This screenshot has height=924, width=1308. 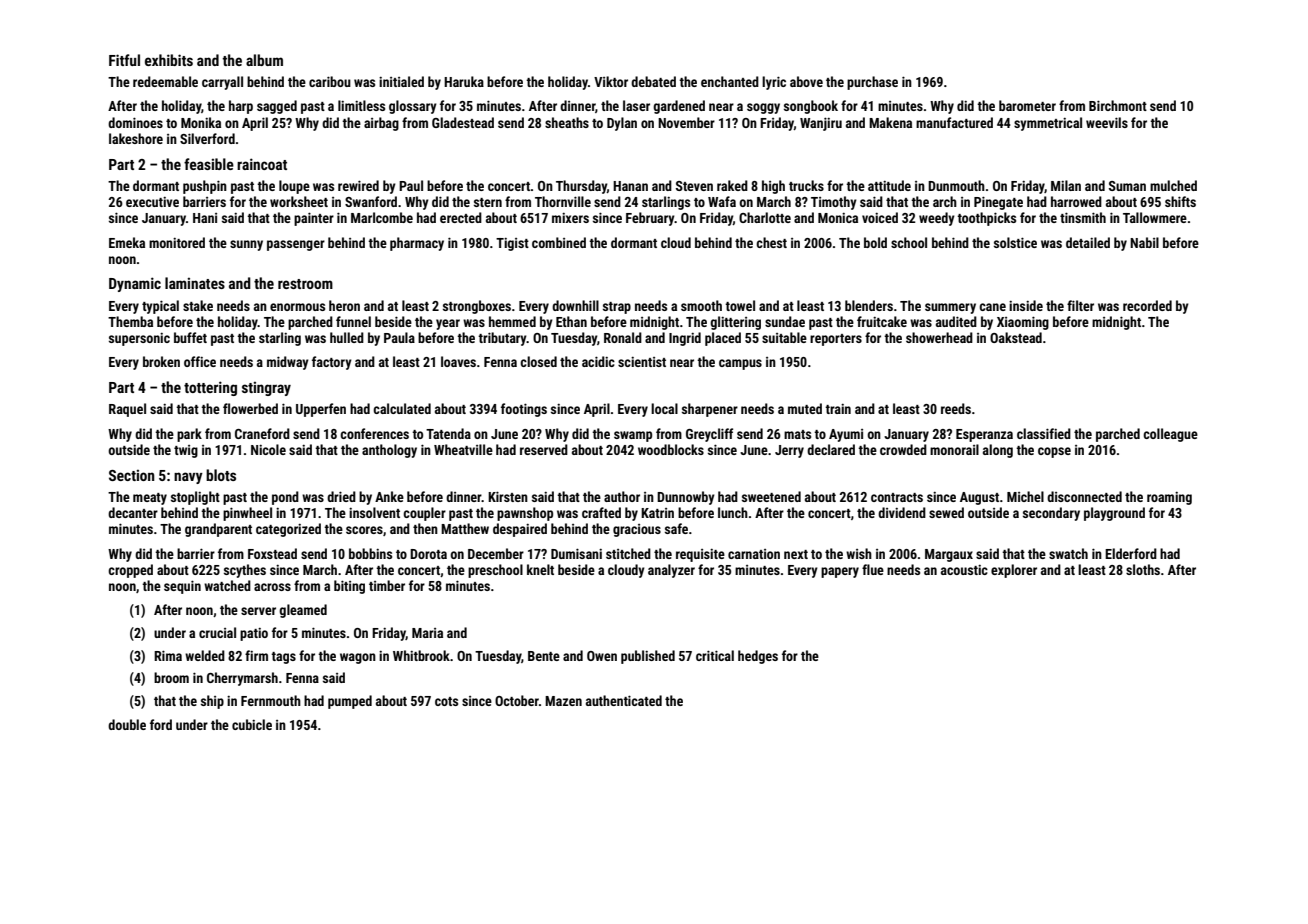 I want to click on enchanted, so click(x=730, y=81).
